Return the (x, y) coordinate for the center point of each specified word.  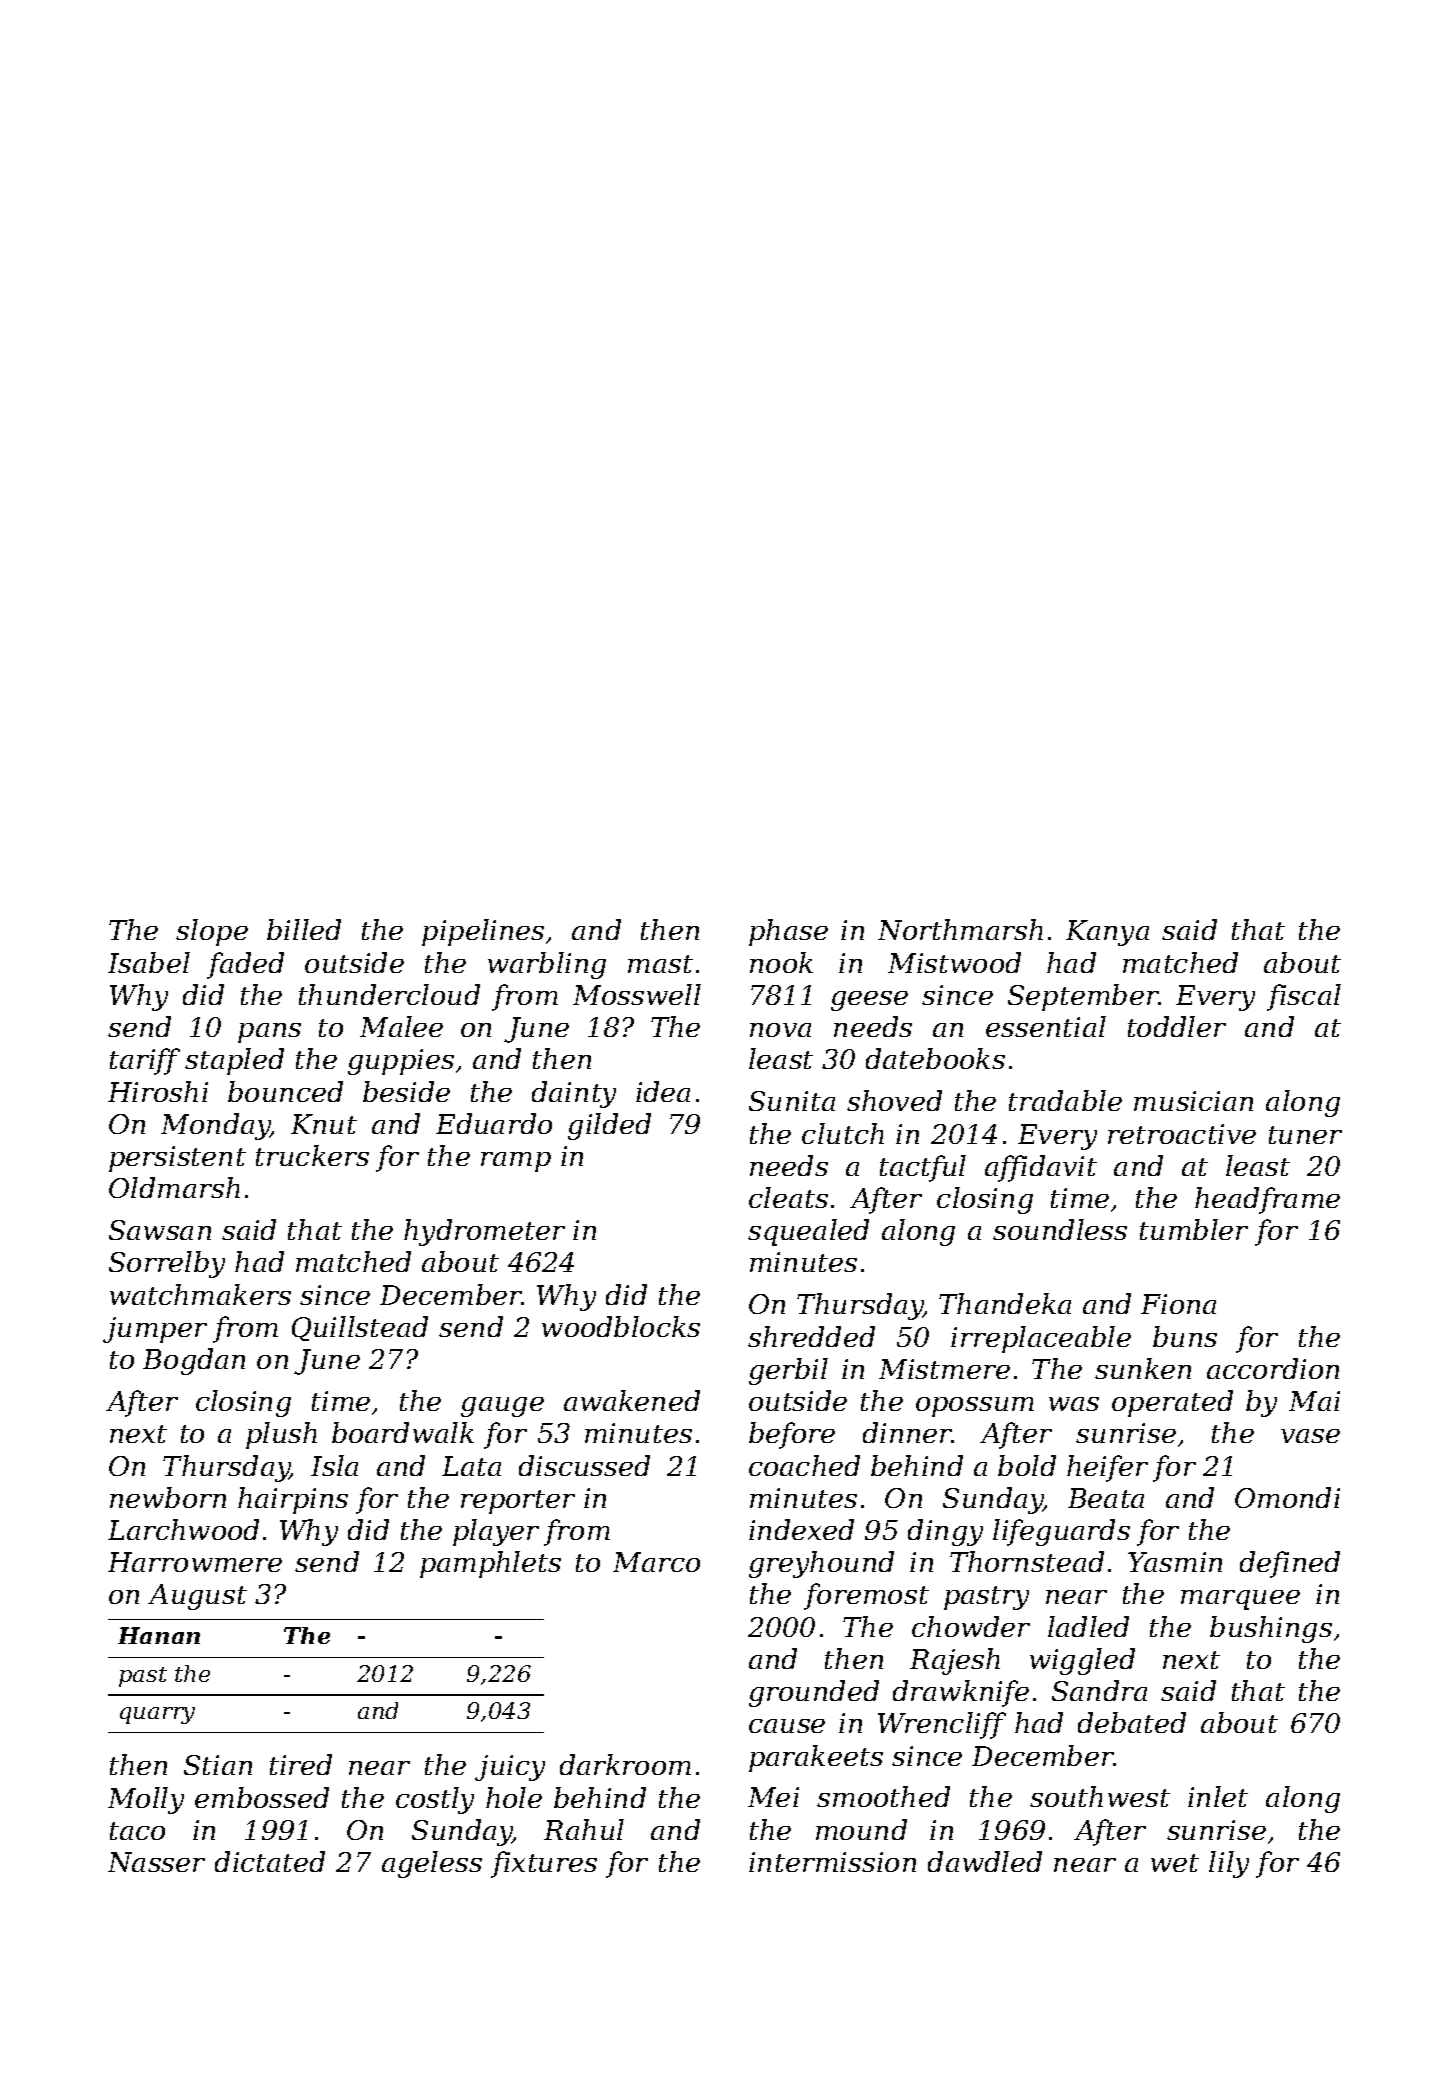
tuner (1305, 1135)
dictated (270, 1861)
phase (788, 932)
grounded (814, 1693)
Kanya (1107, 933)
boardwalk (403, 1432)
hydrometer (484, 1232)
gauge (502, 1407)
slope (212, 932)
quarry (157, 1715)
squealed (808, 1232)
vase (1310, 1436)
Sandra (1099, 1690)
